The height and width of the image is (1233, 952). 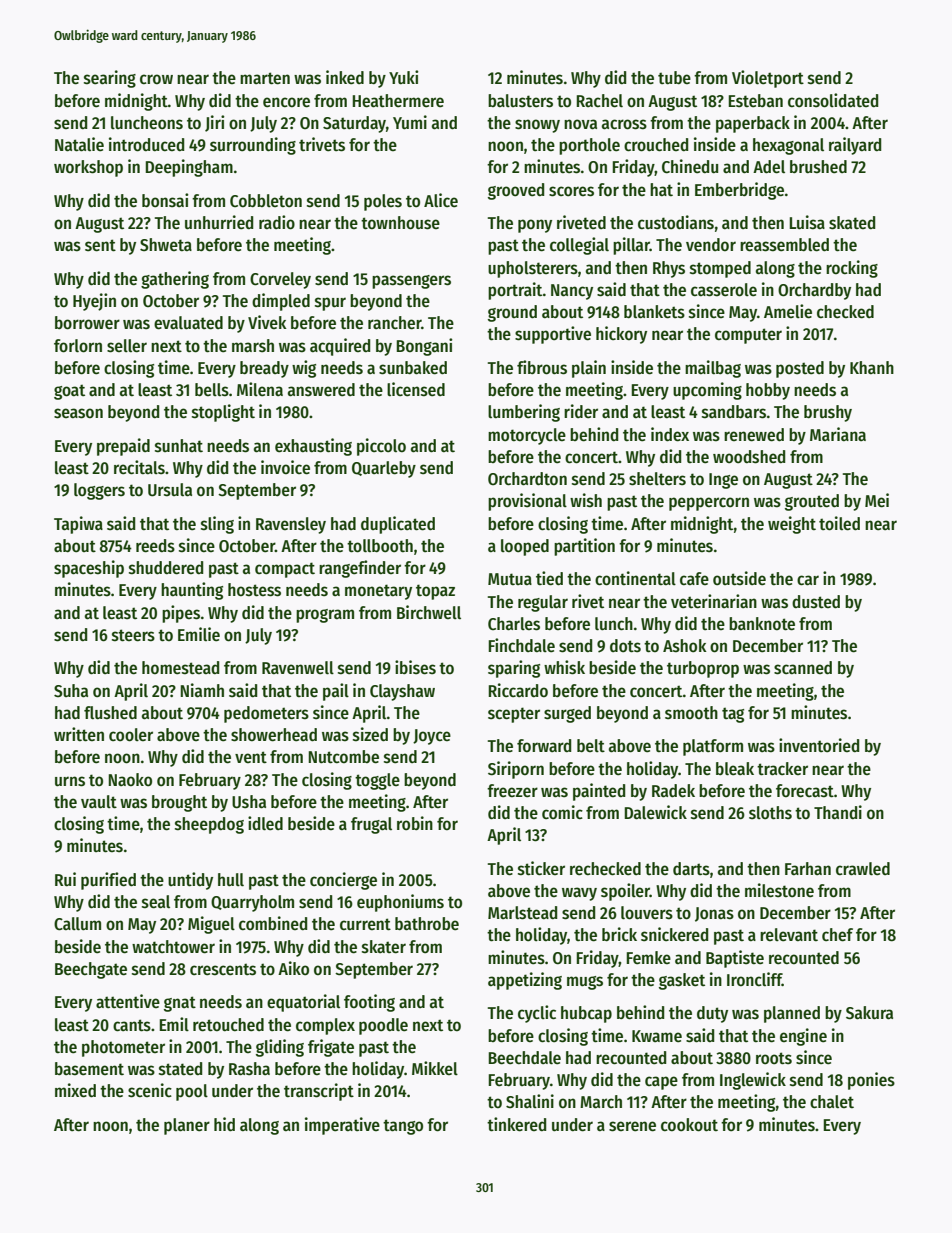 What do you see at coordinates (69, 392) in the image?
I see `goat` at bounding box center [69, 392].
